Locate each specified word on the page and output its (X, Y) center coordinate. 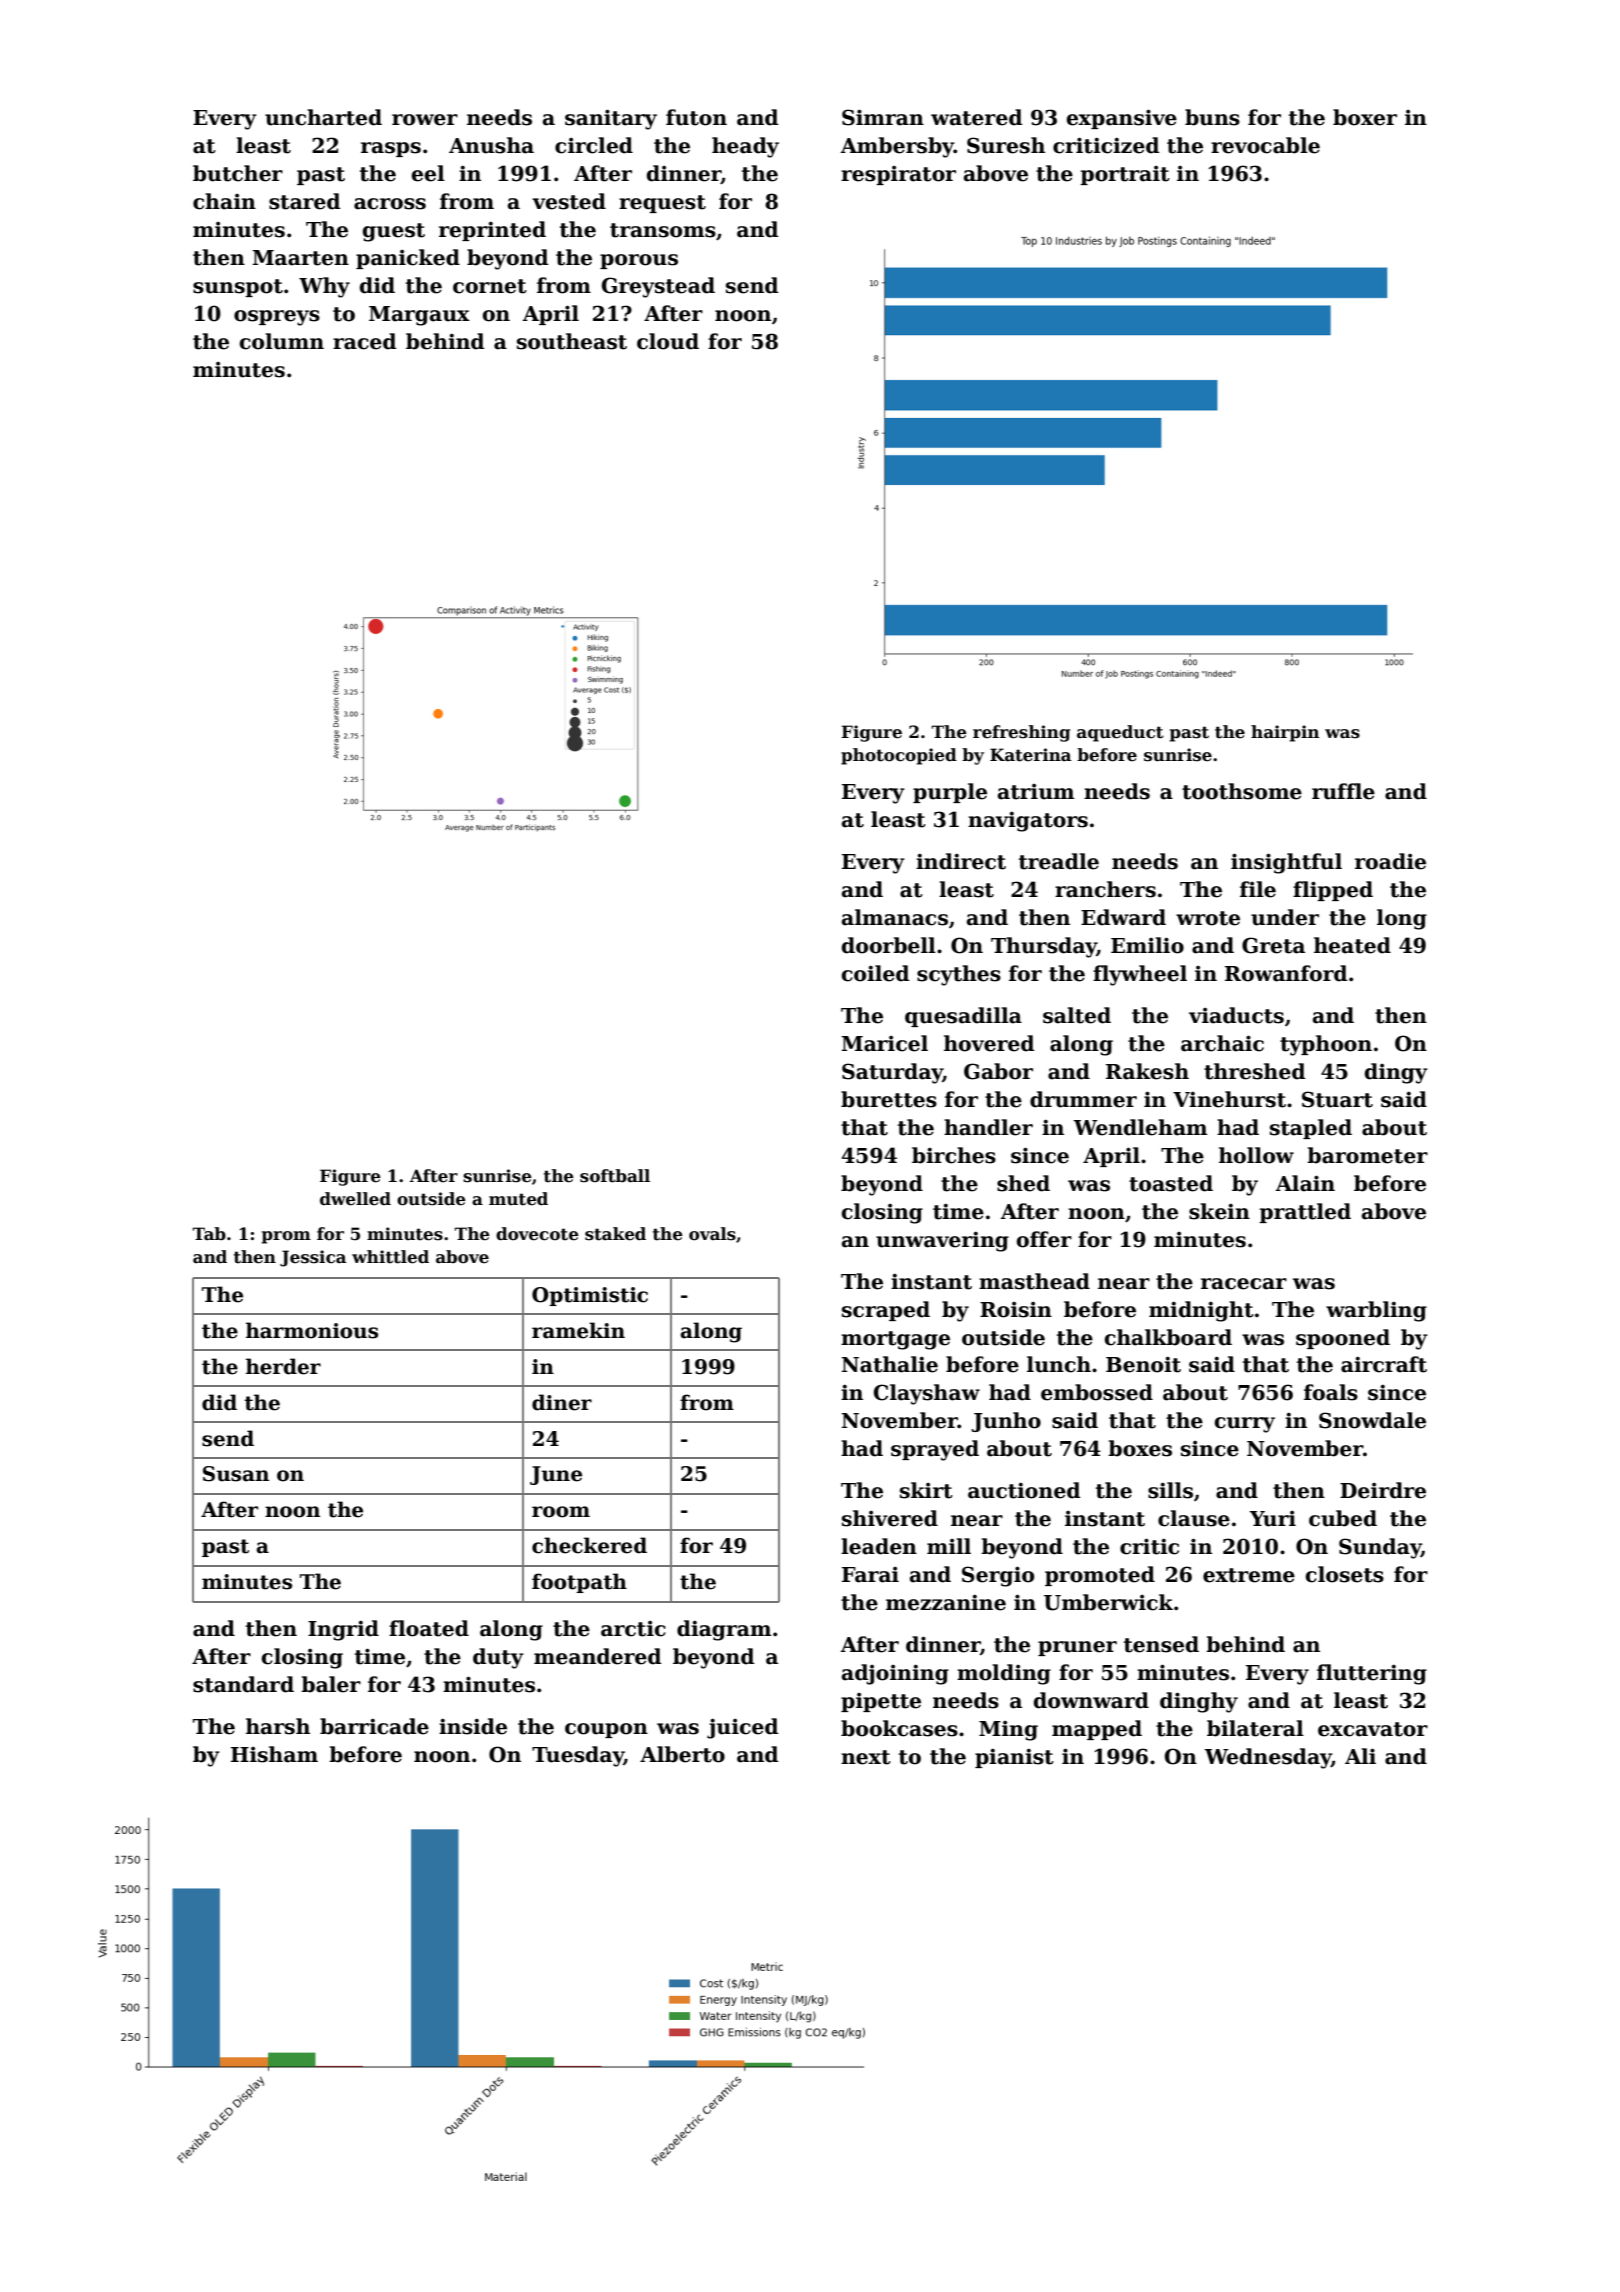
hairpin (1285, 733)
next (866, 1757)
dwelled (355, 1199)
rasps (391, 149)
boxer (1365, 117)
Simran (883, 117)
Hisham (274, 1754)
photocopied (899, 756)
